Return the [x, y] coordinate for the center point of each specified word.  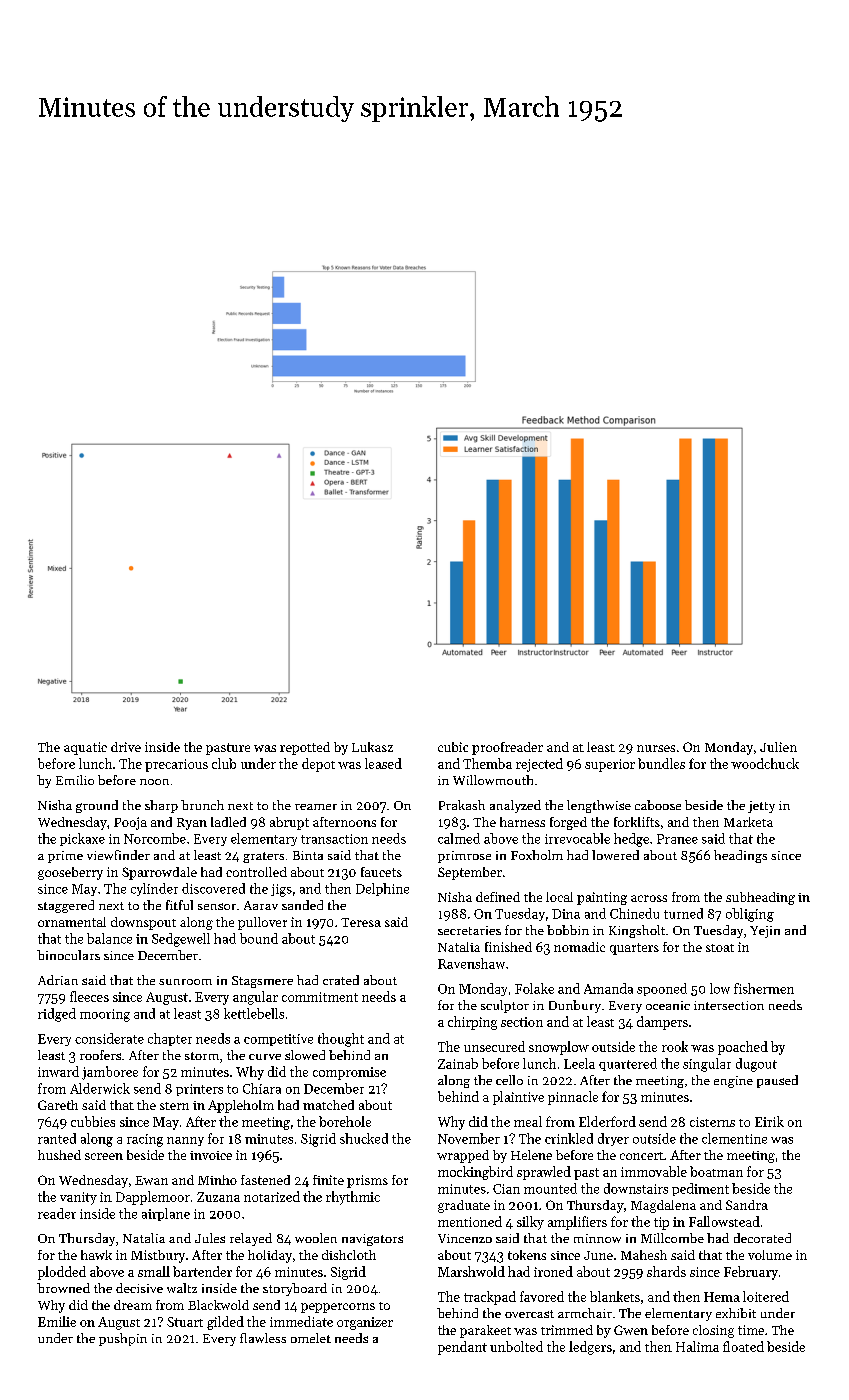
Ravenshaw [471, 963]
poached [743, 1048]
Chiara [262, 1088]
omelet [311, 1338]
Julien [778, 747]
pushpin [123, 1339]
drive [126, 747]
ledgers [590, 1348]
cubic [453, 747]
